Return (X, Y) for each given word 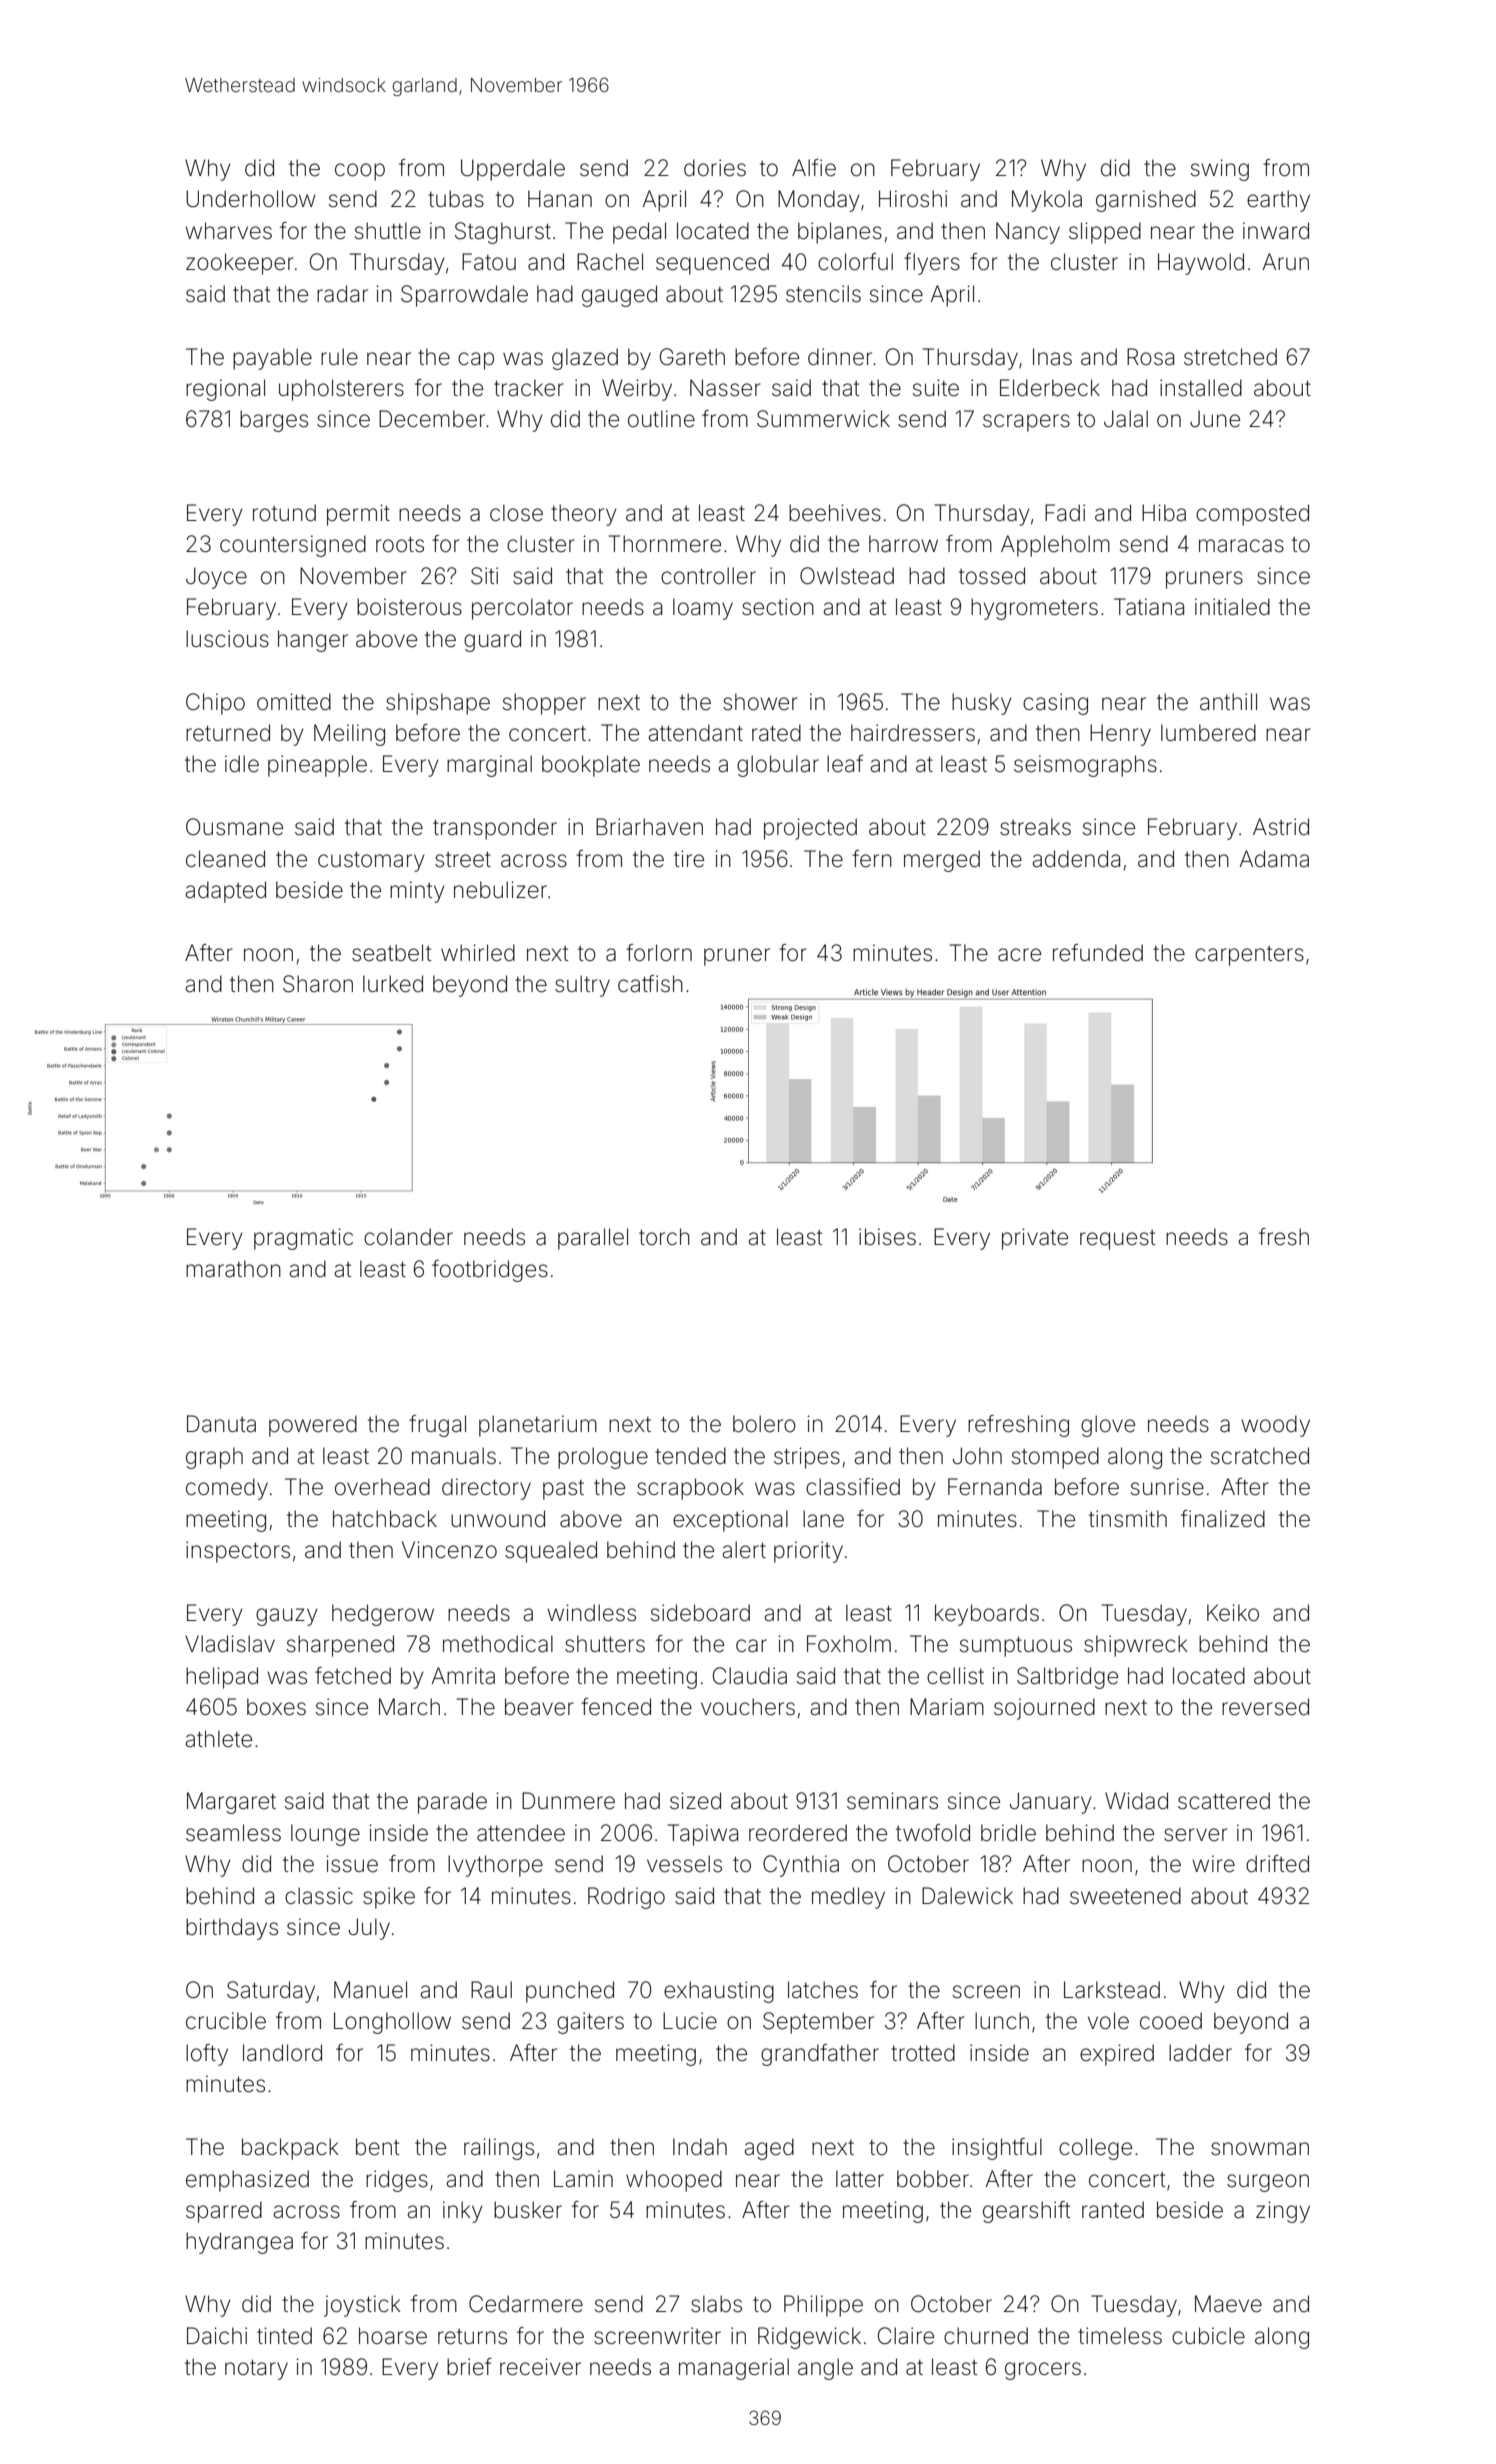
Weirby (637, 390)
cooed (1171, 2021)
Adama (1274, 859)
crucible (226, 2021)
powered (313, 1426)
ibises (887, 1237)
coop (360, 172)
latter (860, 2179)
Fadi (1065, 513)
